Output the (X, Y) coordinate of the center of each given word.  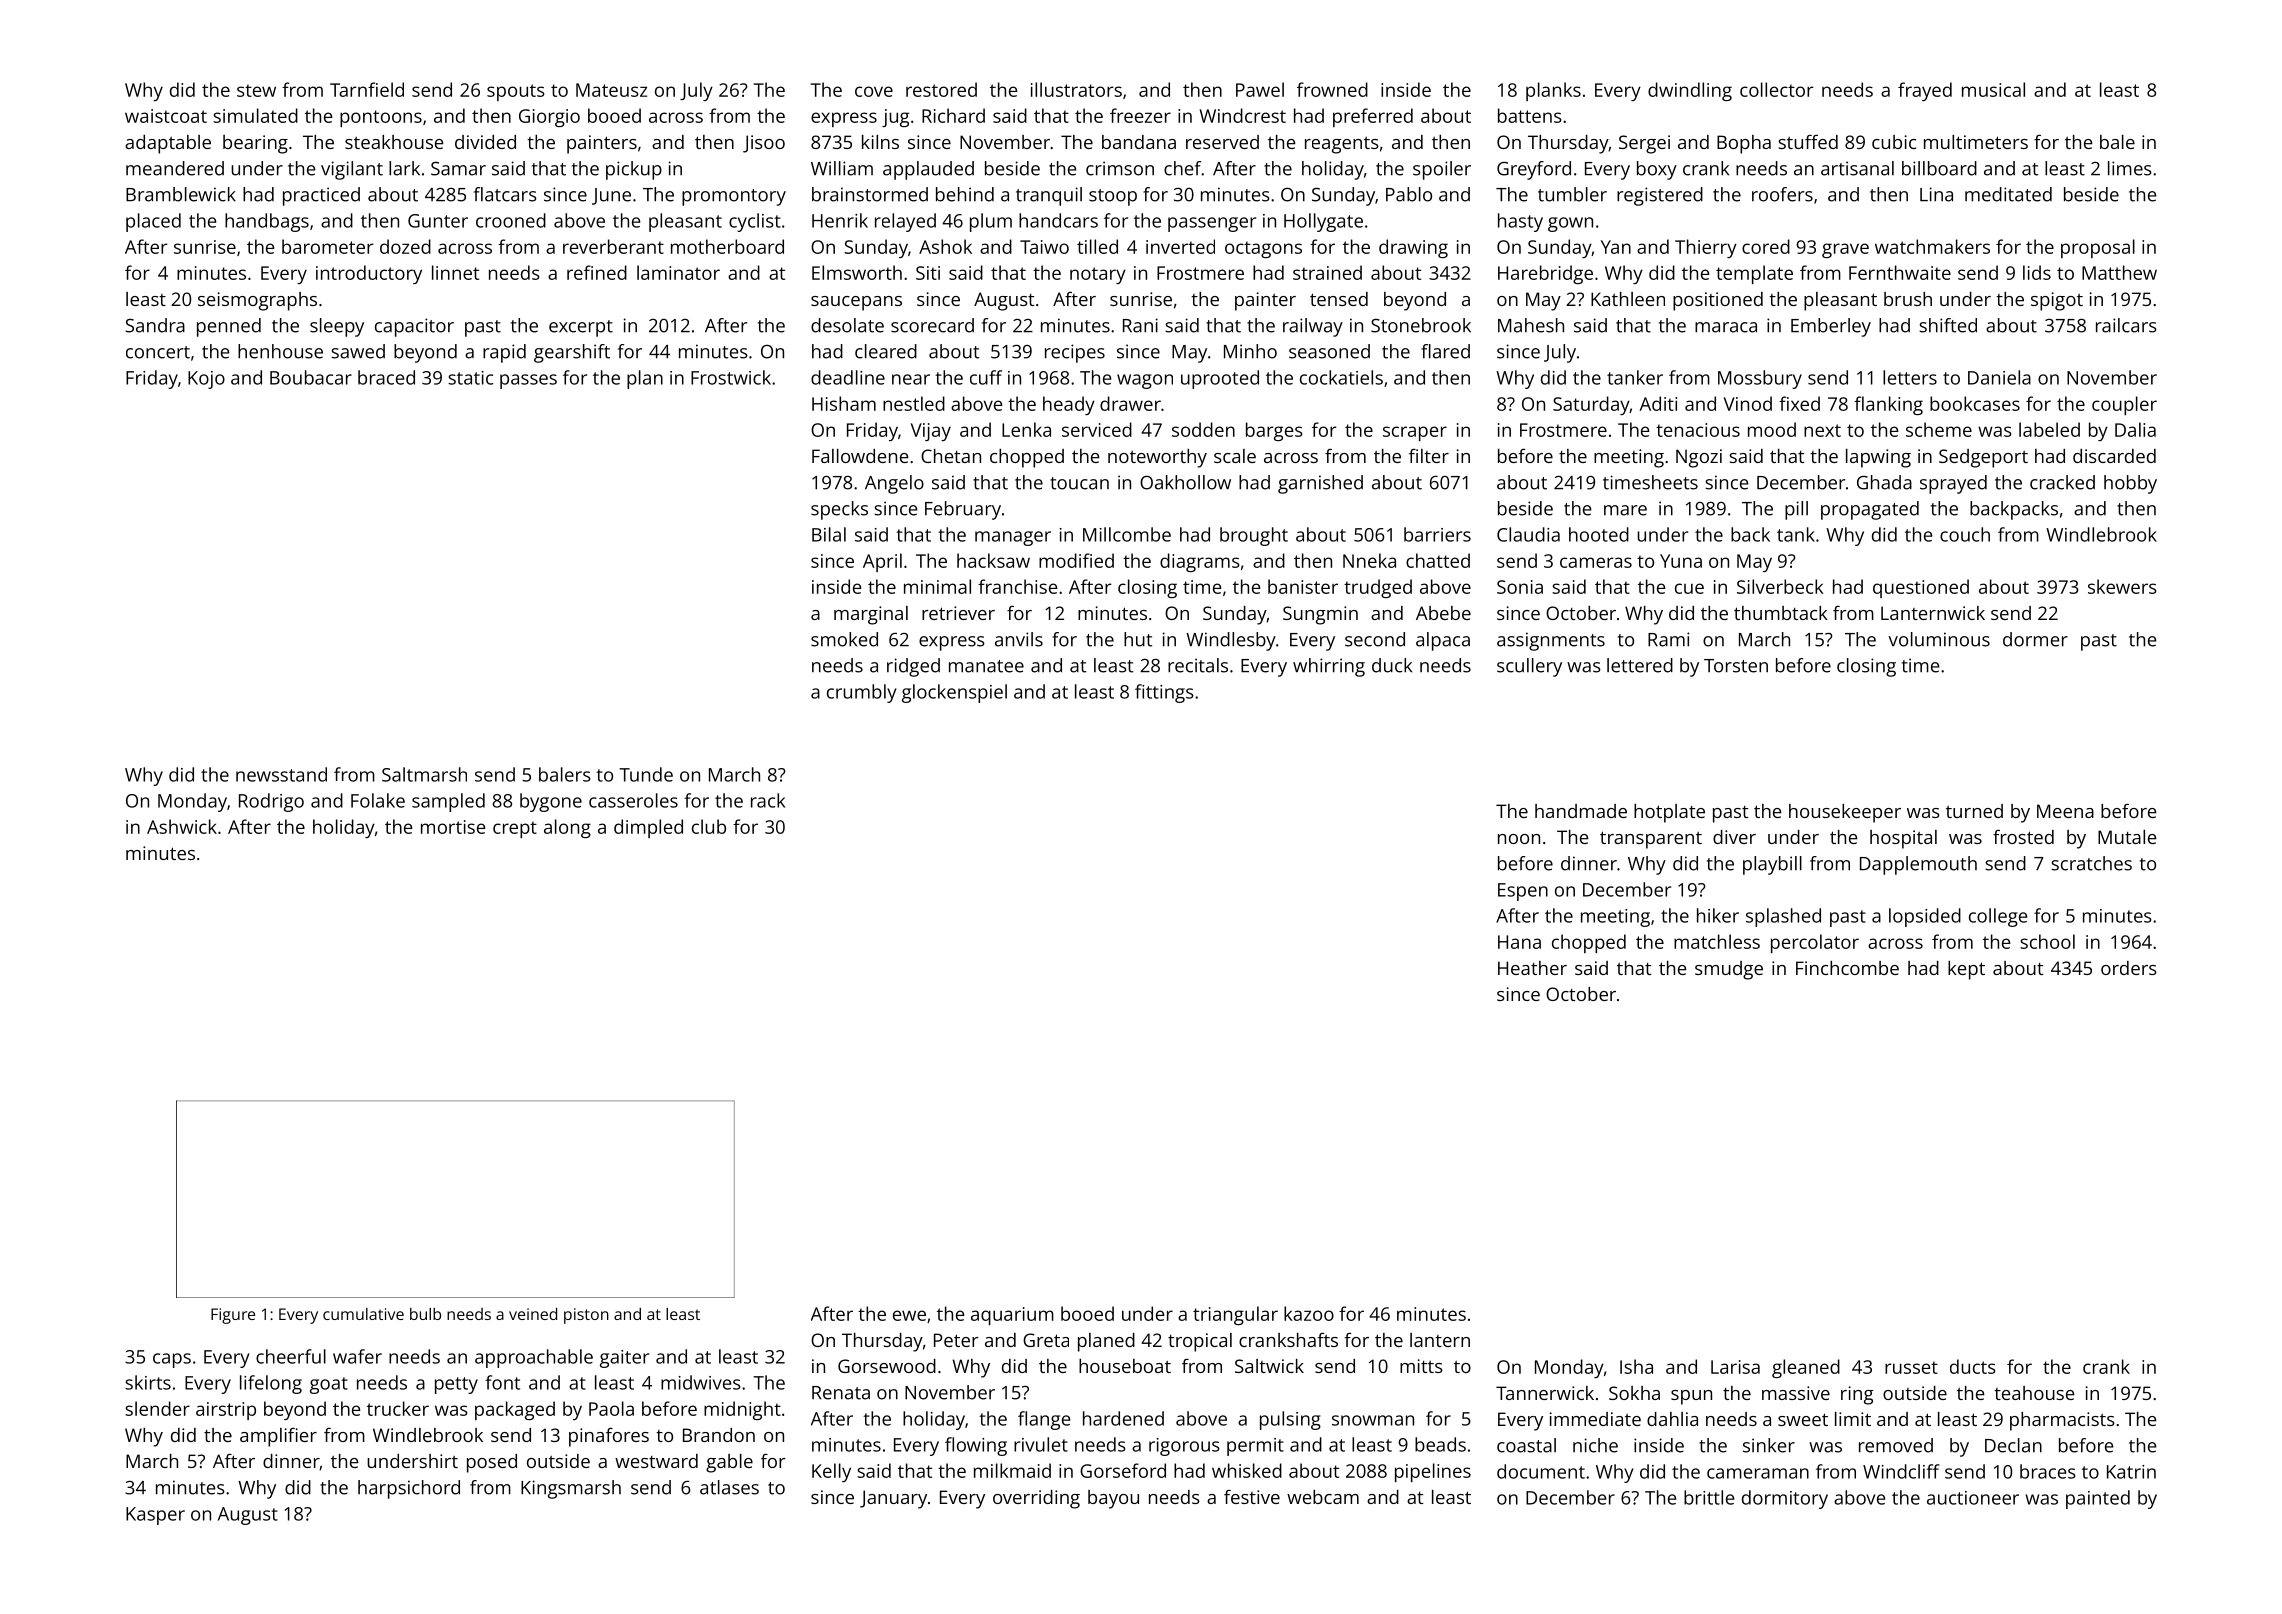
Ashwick (182, 826)
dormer (2035, 639)
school (2047, 941)
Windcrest (1243, 115)
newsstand (281, 774)
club (709, 826)
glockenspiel (954, 693)
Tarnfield (367, 89)
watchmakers (1932, 246)
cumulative (363, 1314)
